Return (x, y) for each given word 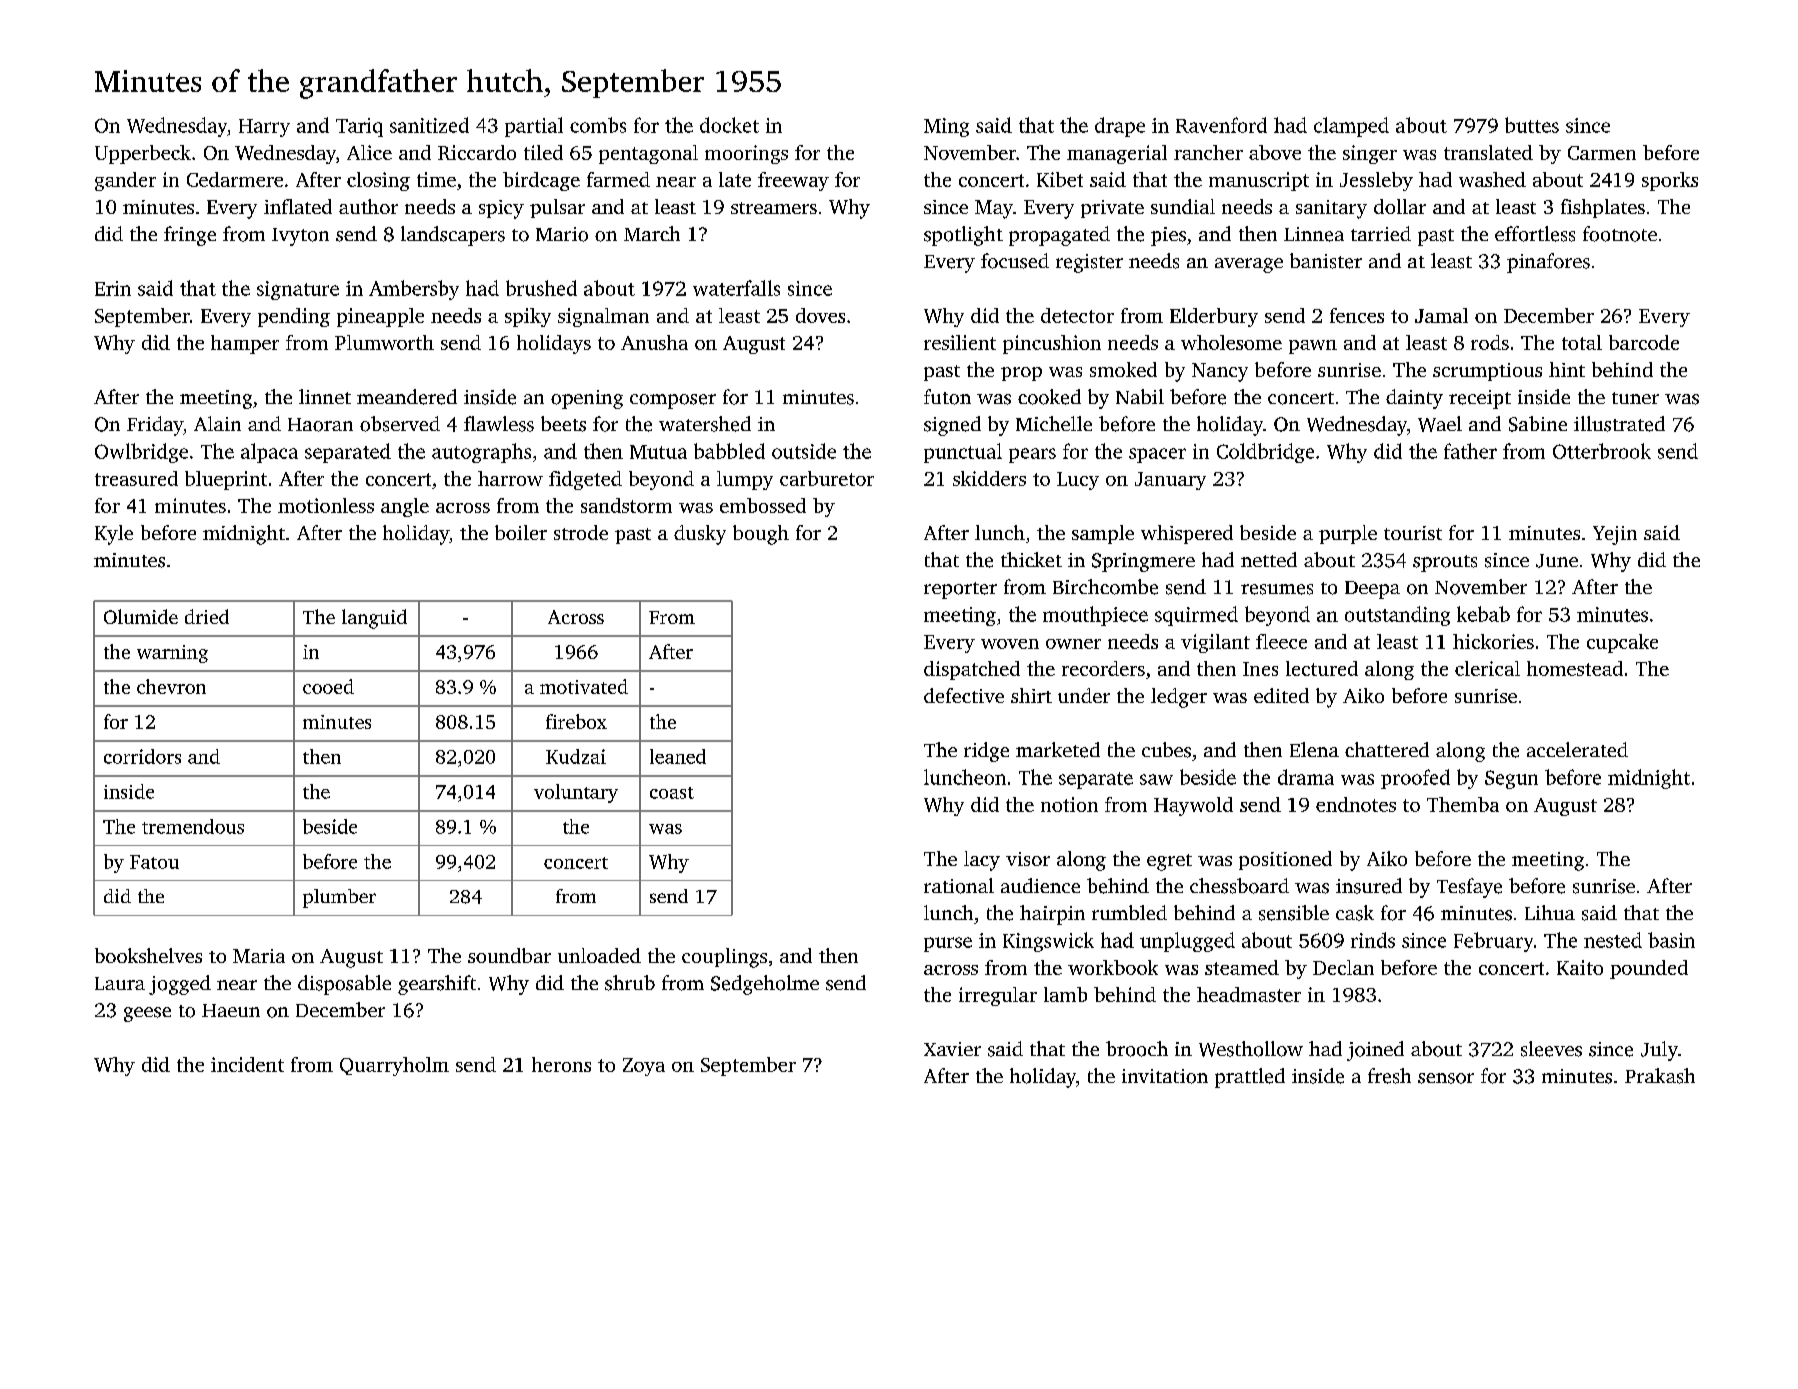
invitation (1165, 1076)
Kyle (114, 535)
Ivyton (300, 237)
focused (1015, 261)
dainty (1414, 399)
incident (247, 1064)
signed (952, 426)
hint (1567, 369)
